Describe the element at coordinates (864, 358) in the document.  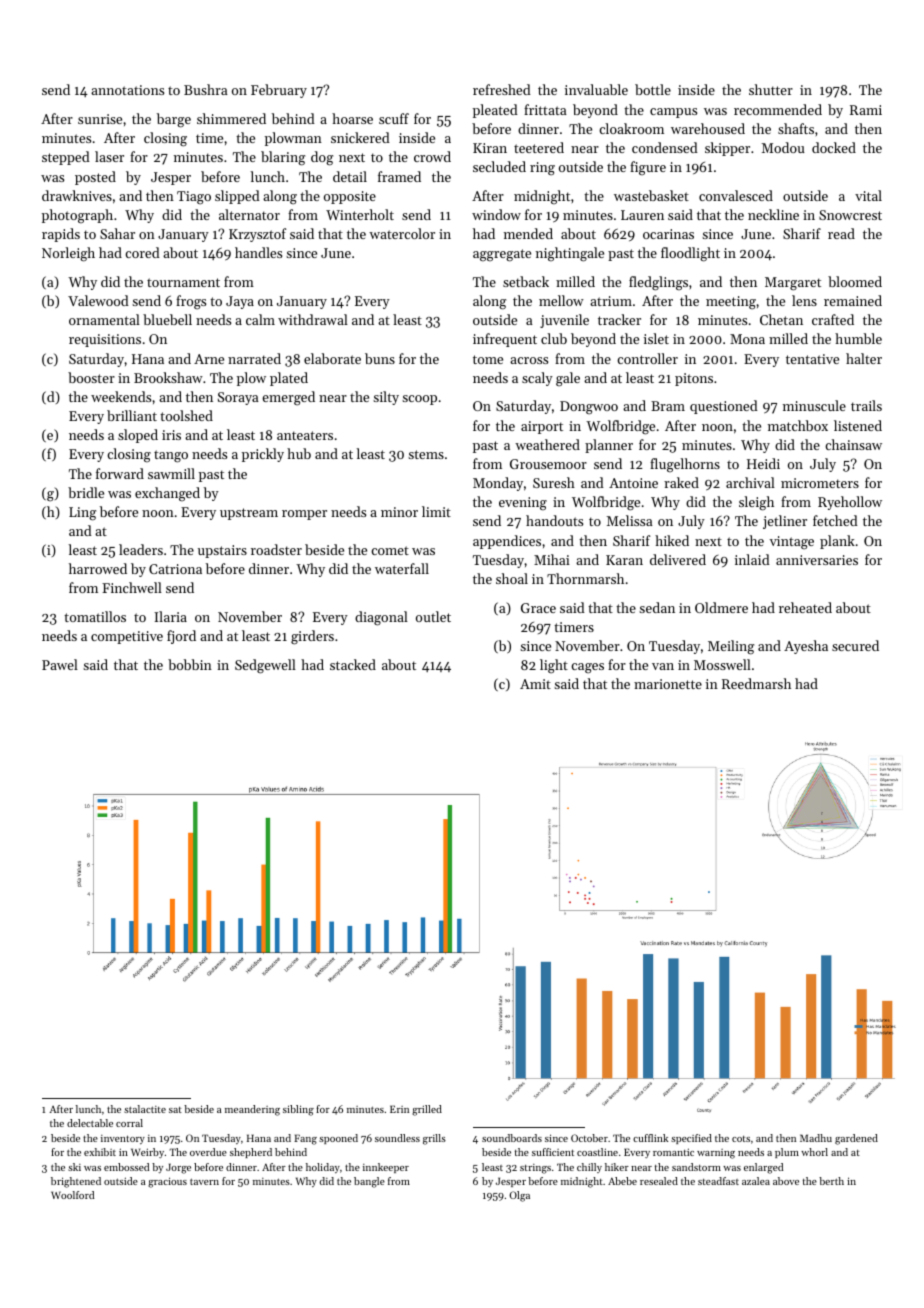
I see `halter` at that location.
